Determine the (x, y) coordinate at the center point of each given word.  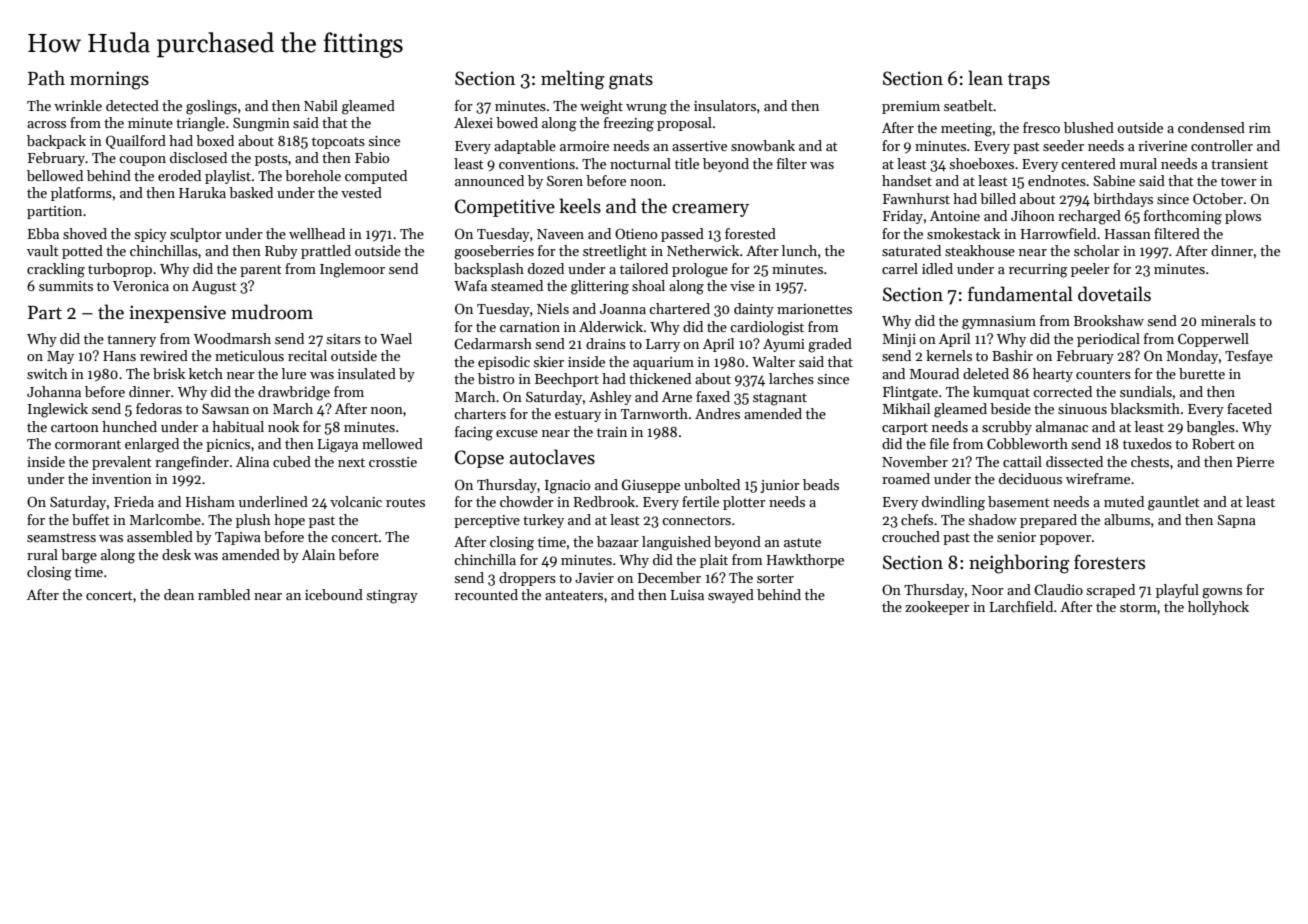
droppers (527, 579)
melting (572, 80)
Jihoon (1033, 215)
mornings (109, 80)
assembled (160, 536)
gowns (1222, 593)
